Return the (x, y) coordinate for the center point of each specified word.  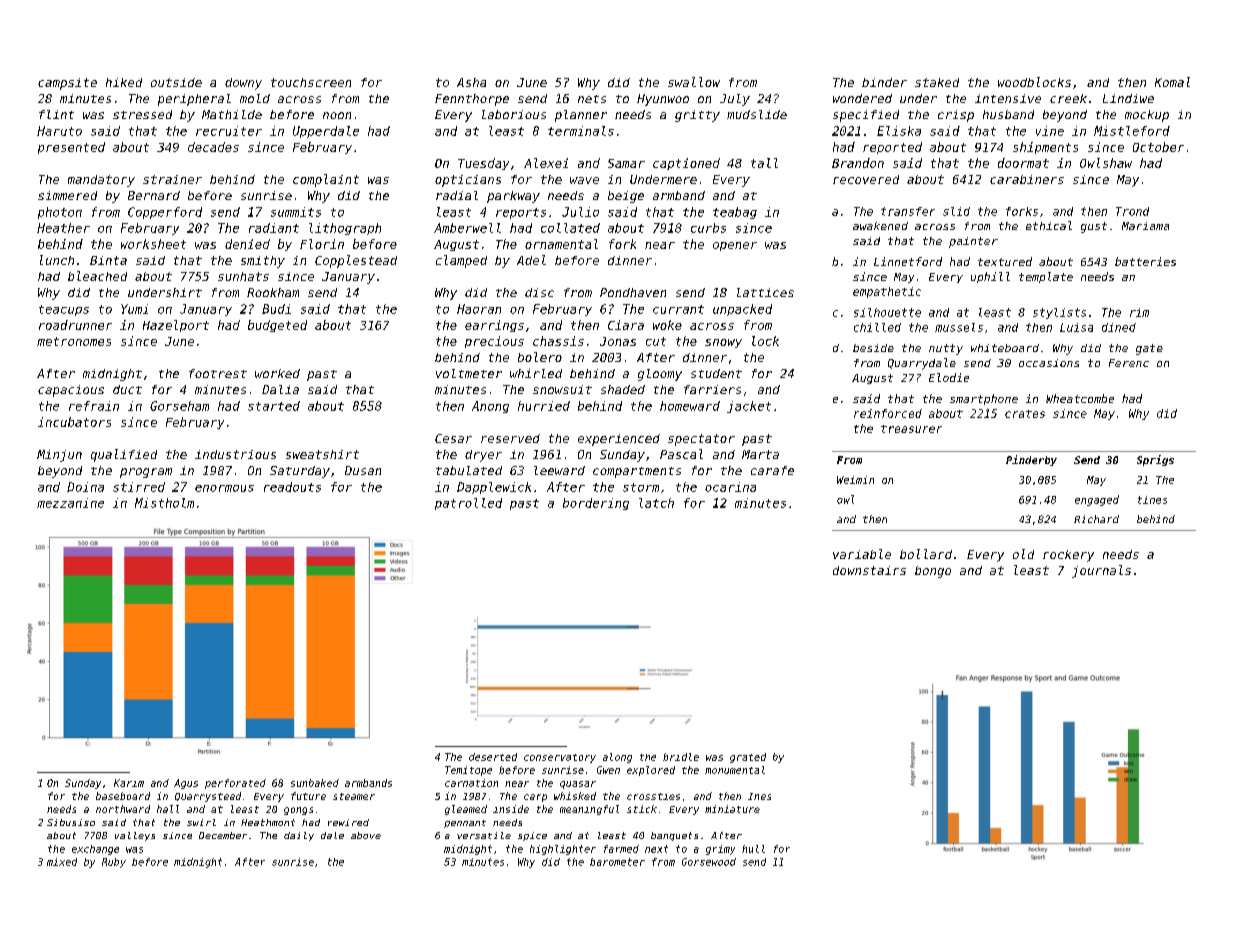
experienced (619, 440)
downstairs (869, 570)
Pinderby (1031, 460)
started (274, 406)
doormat (1023, 163)
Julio (580, 212)
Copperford (165, 213)
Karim (129, 783)
